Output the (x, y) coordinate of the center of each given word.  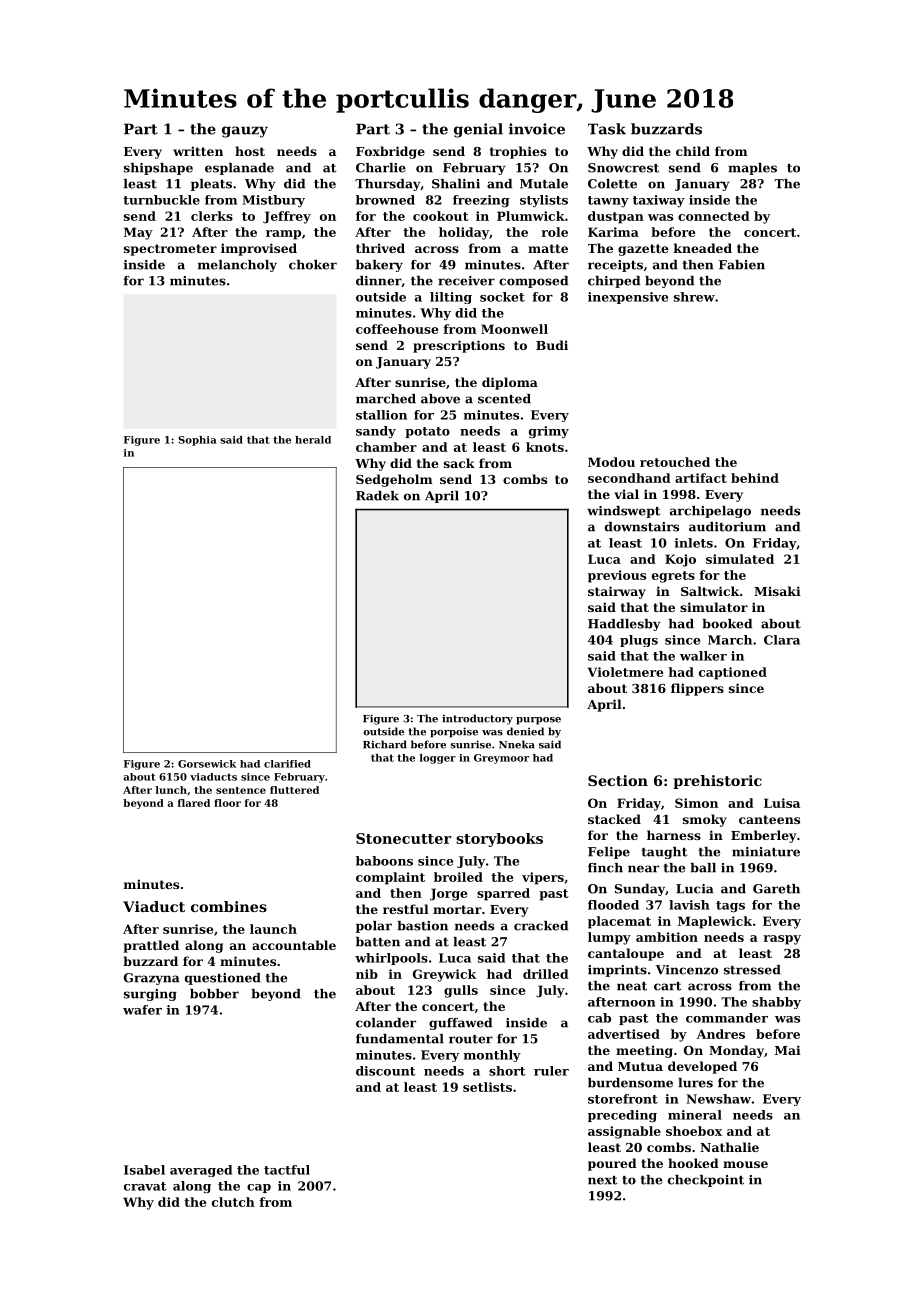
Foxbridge (390, 152)
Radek (377, 496)
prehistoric (717, 782)
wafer (142, 1010)
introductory (477, 719)
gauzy (245, 132)
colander (386, 1023)
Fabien (742, 265)
